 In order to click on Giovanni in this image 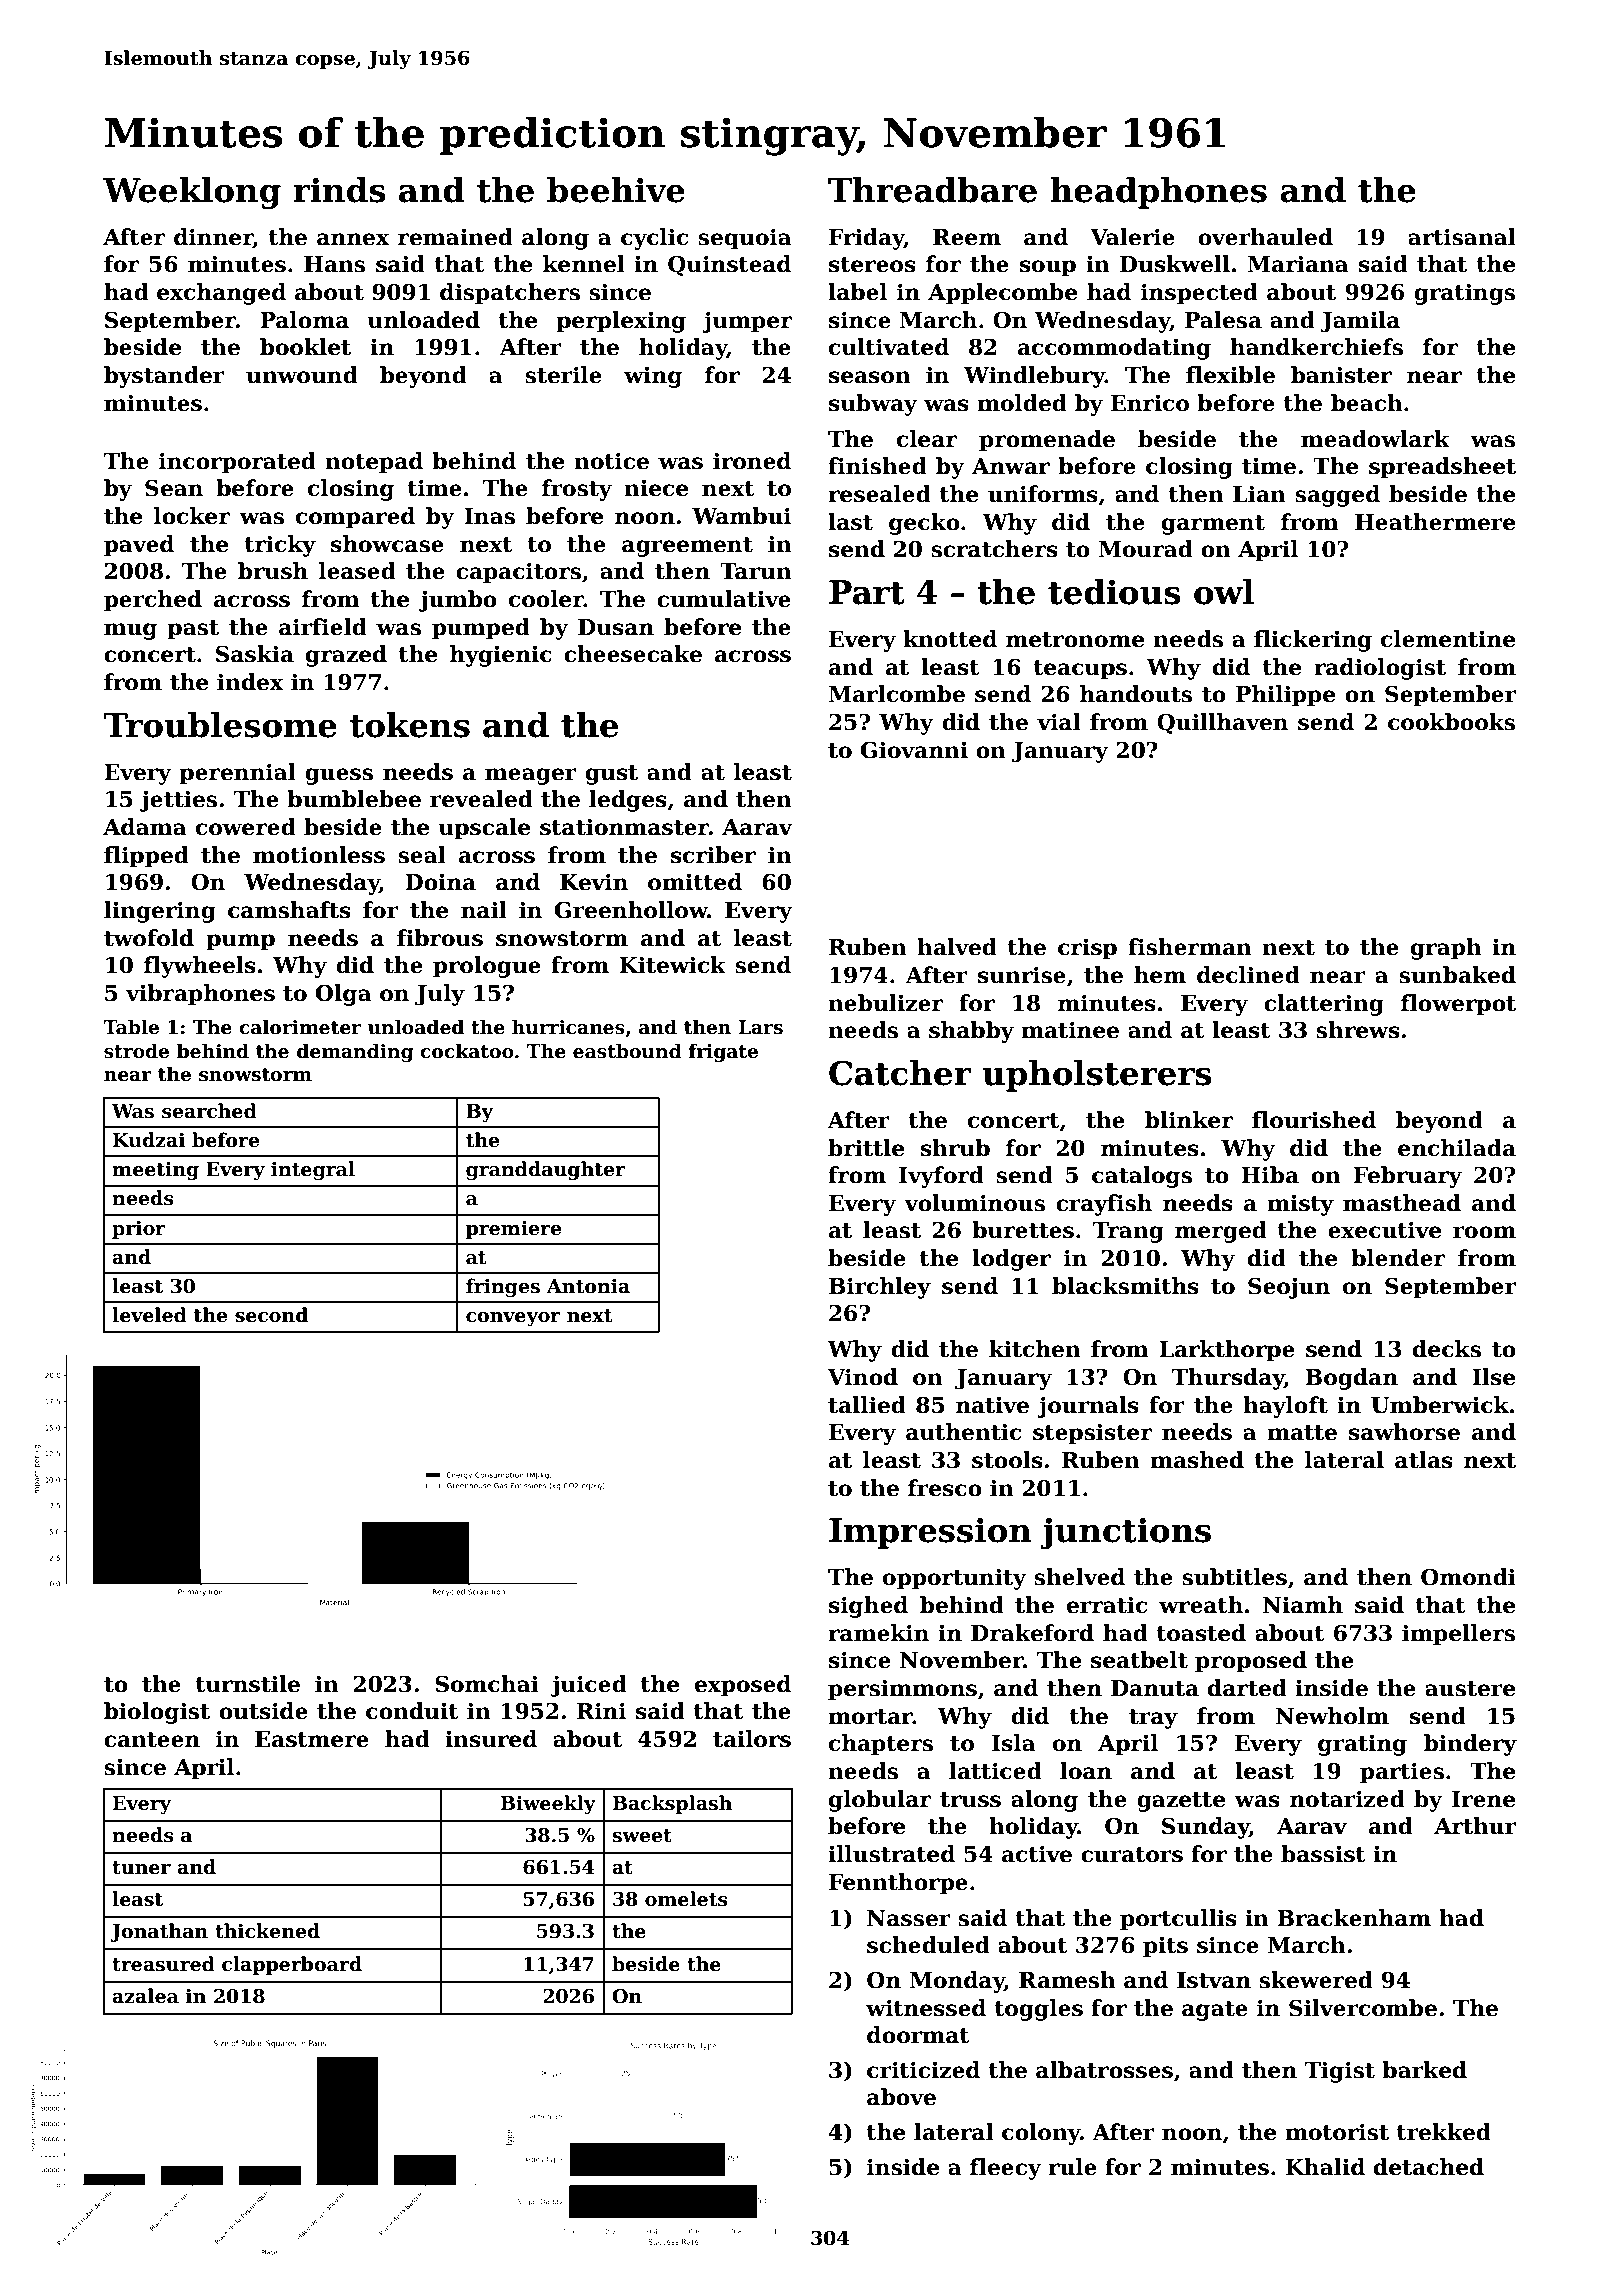, I will do `click(914, 750)`.
